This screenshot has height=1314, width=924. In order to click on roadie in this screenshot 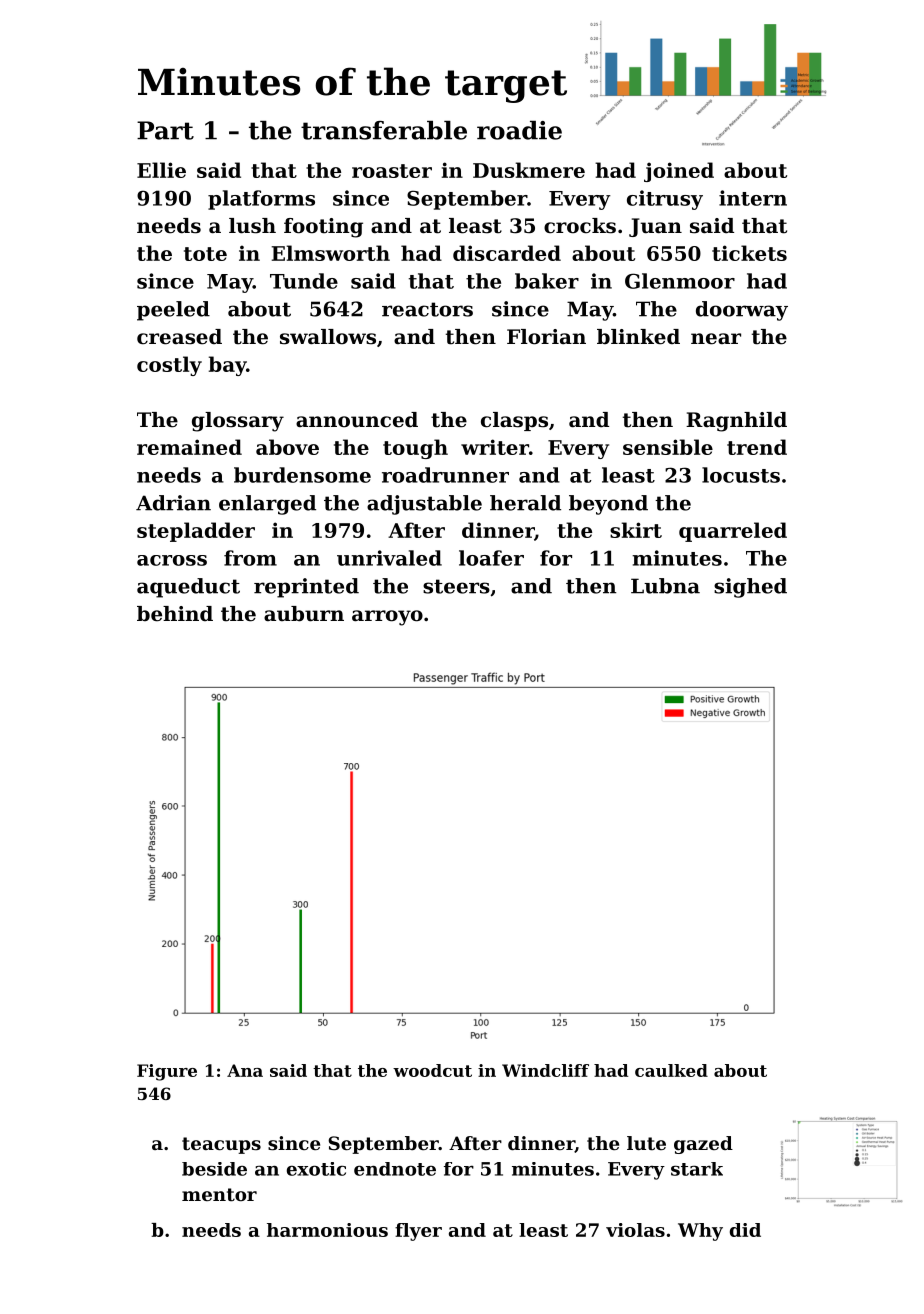, I will do `click(519, 130)`.
